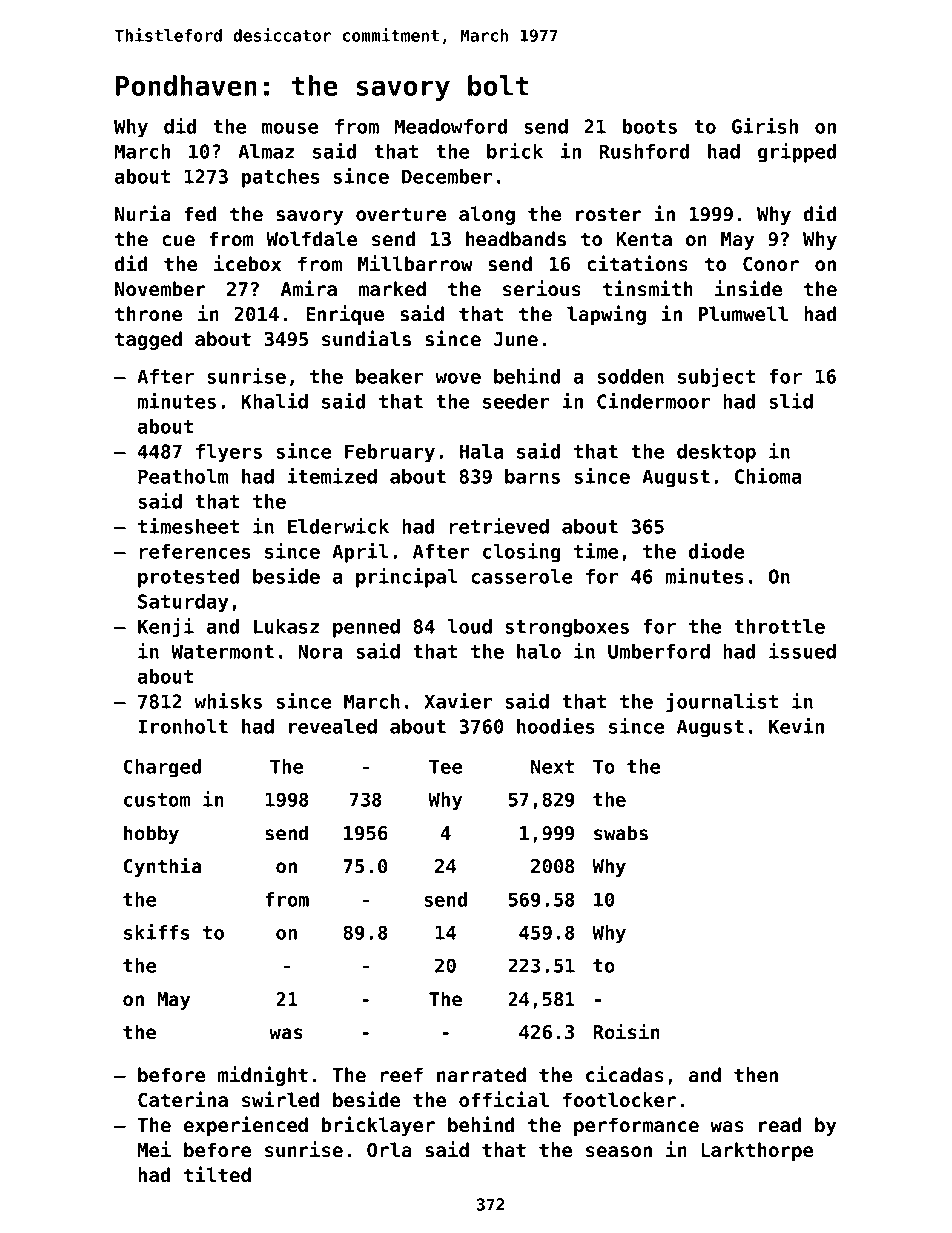 This screenshot has height=1233, width=952. Describe the element at coordinates (756, 1075) in the screenshot. I see `then` at that location.
